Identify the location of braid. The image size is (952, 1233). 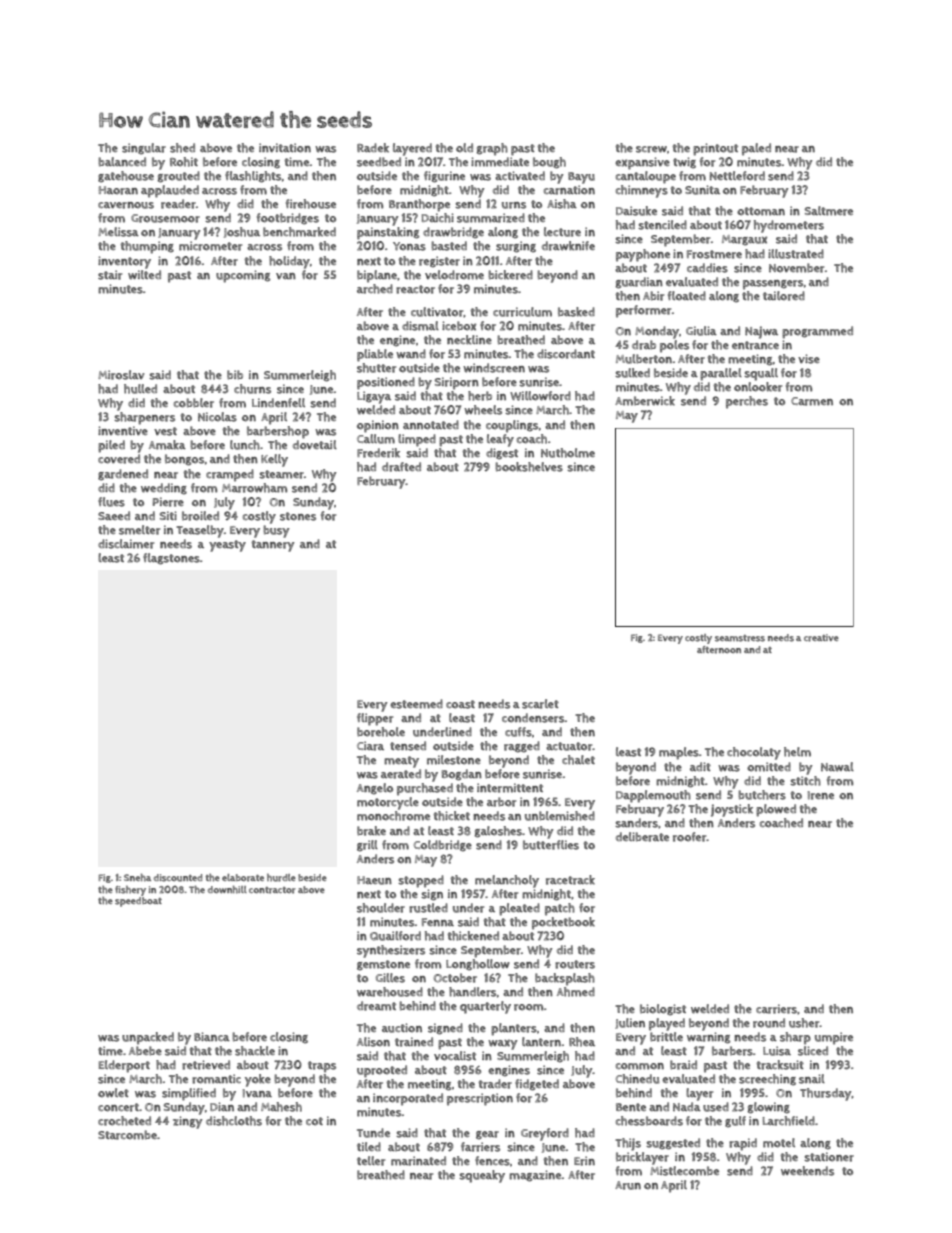
(683, 1065).
